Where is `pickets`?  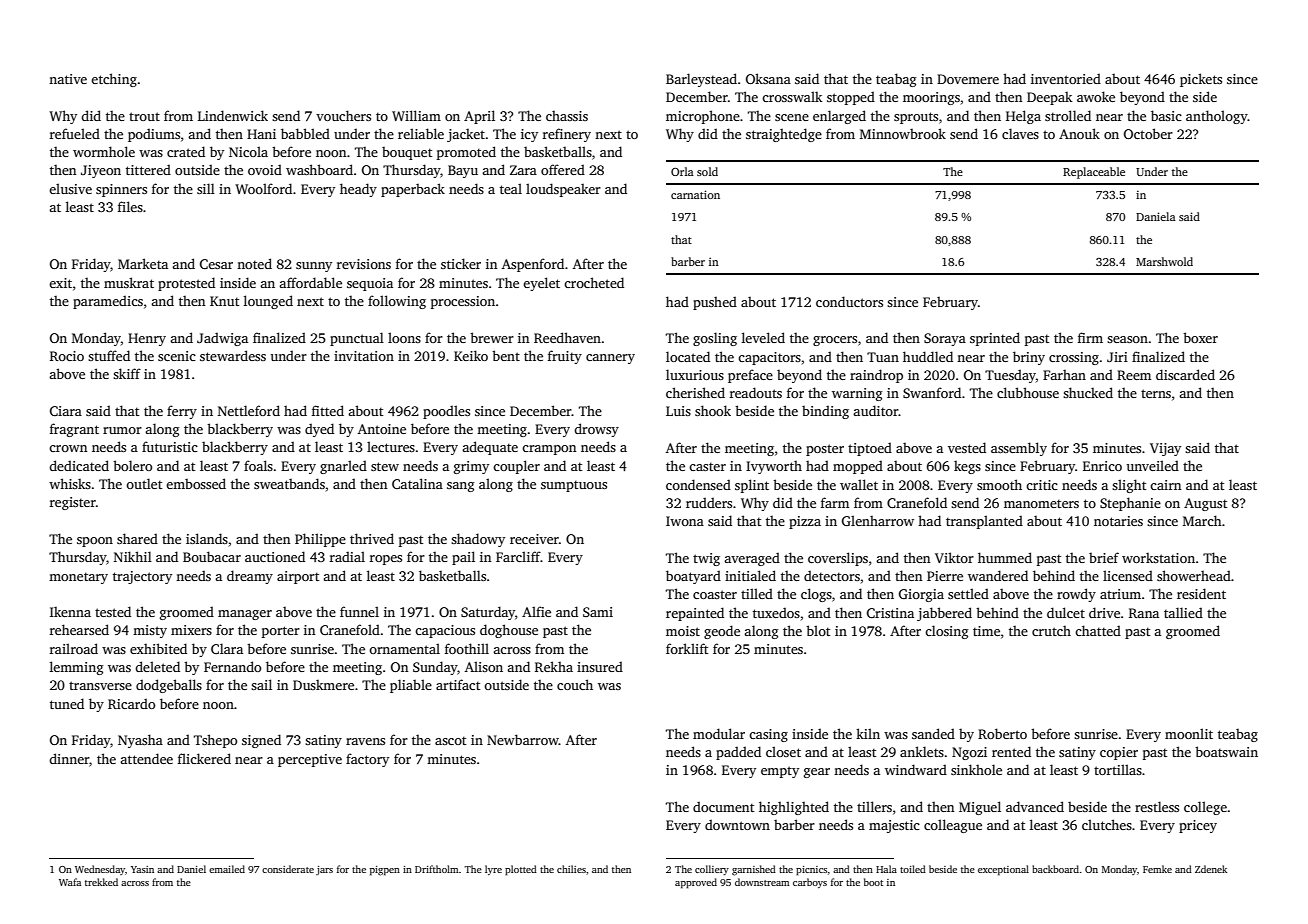 pickets is located at coordinates (1201, 80).
